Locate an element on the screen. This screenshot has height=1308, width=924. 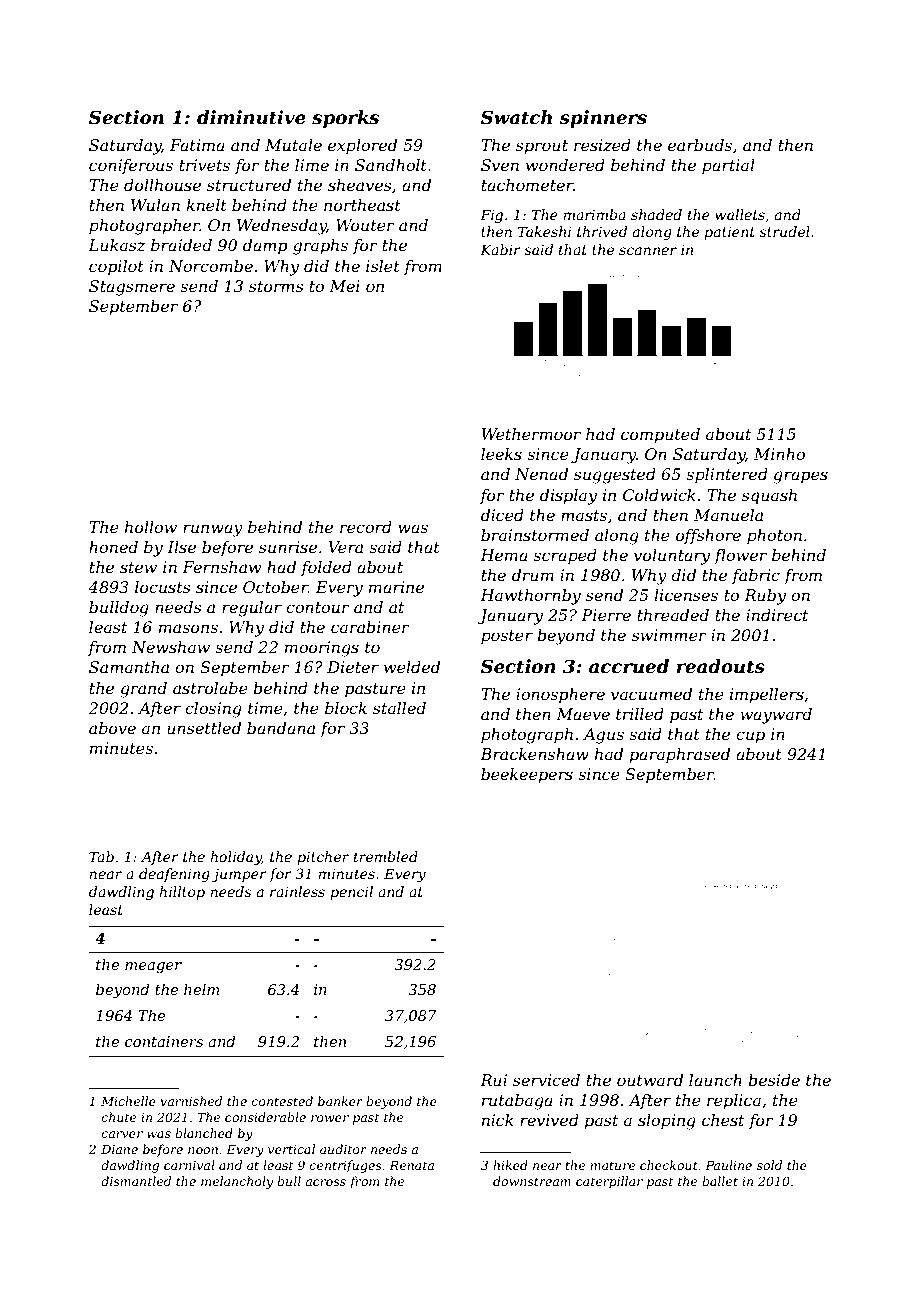
dismantled is located at coordinates (136, 1181).
